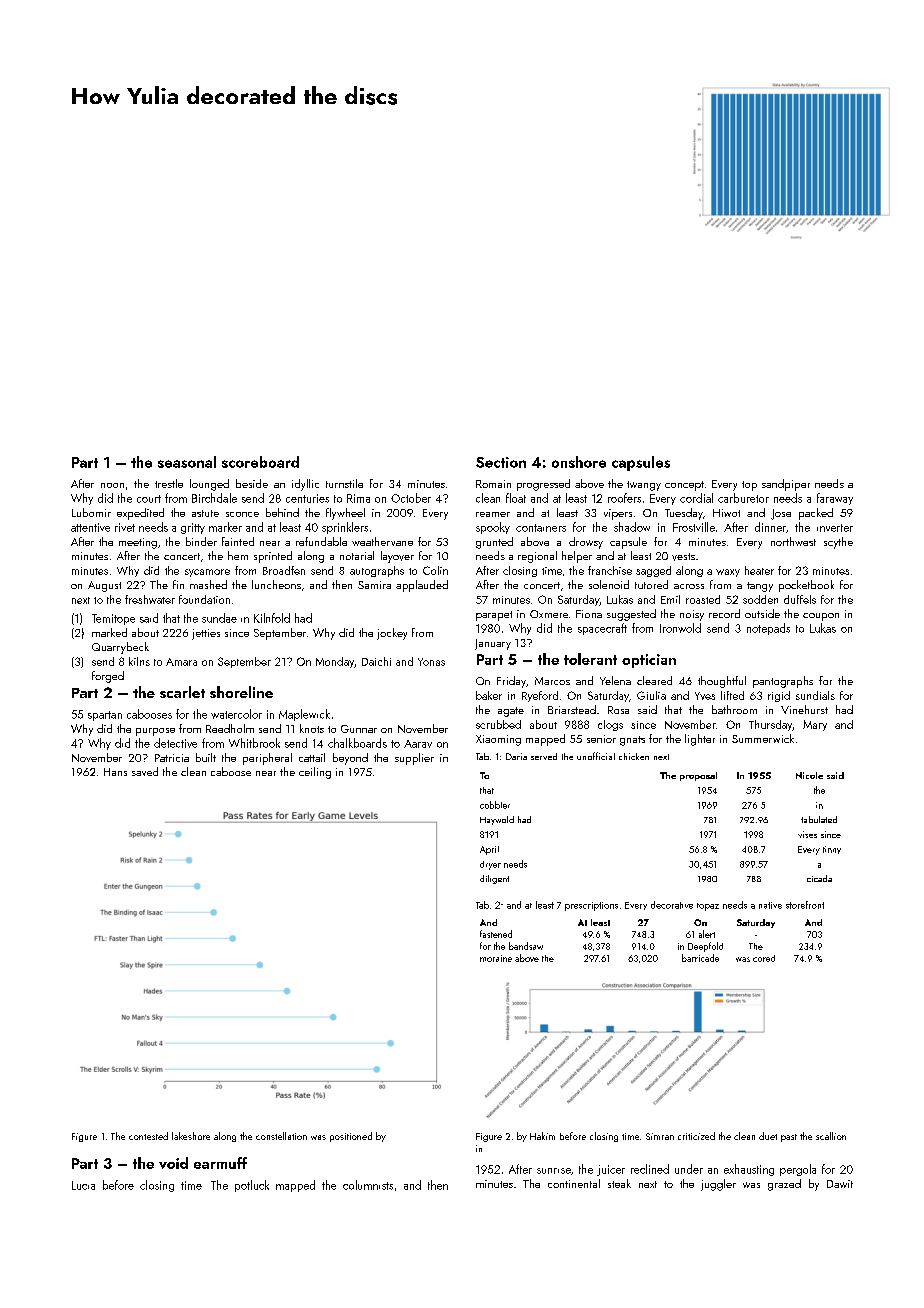 Image resolution: width=924 pixels, height=1308 pixels. Describe the element at coordinates (786, 485) in the screenshot. I see `sandpiper` at that location.
